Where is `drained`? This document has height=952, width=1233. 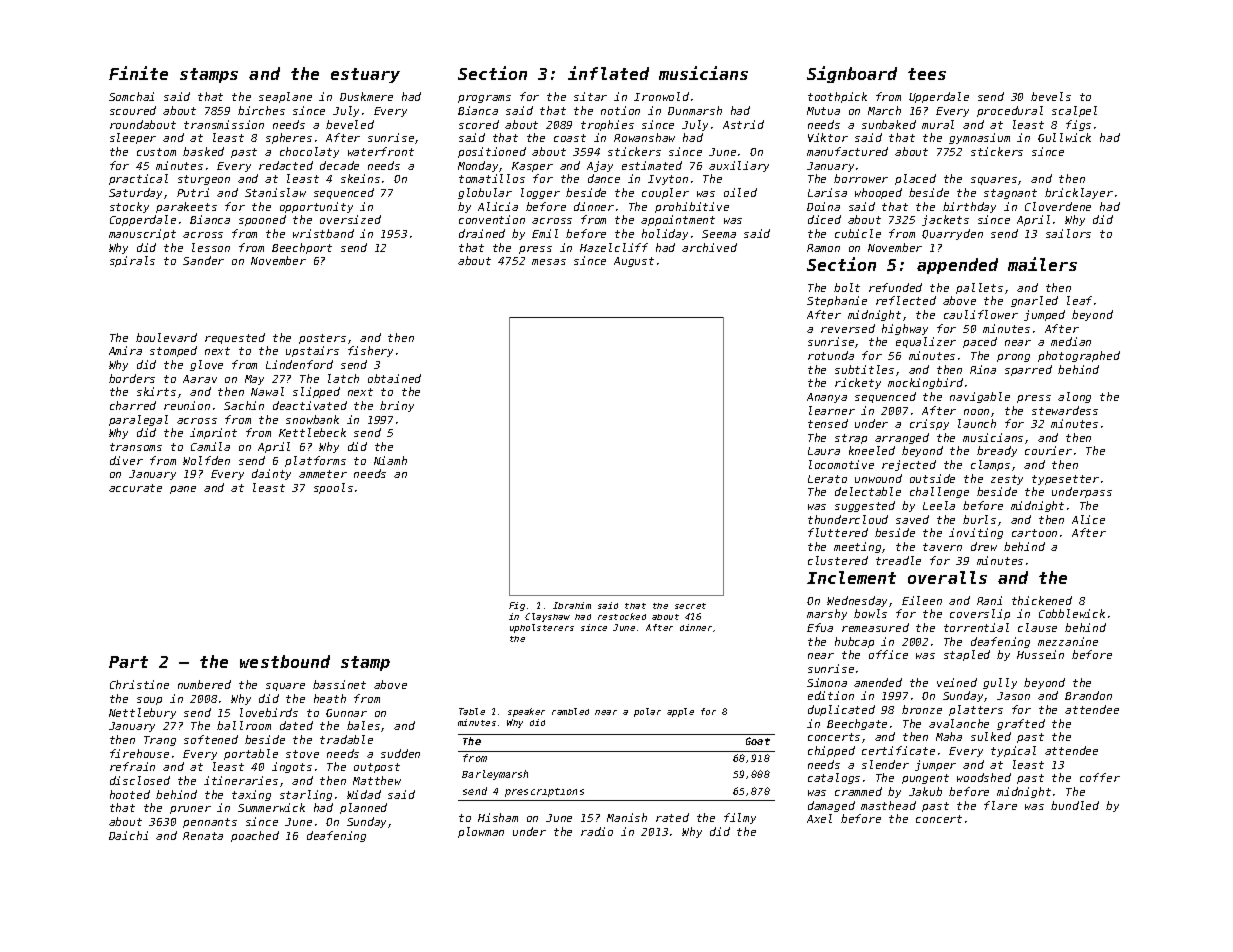 drained is located at coordinates (482, 233).
